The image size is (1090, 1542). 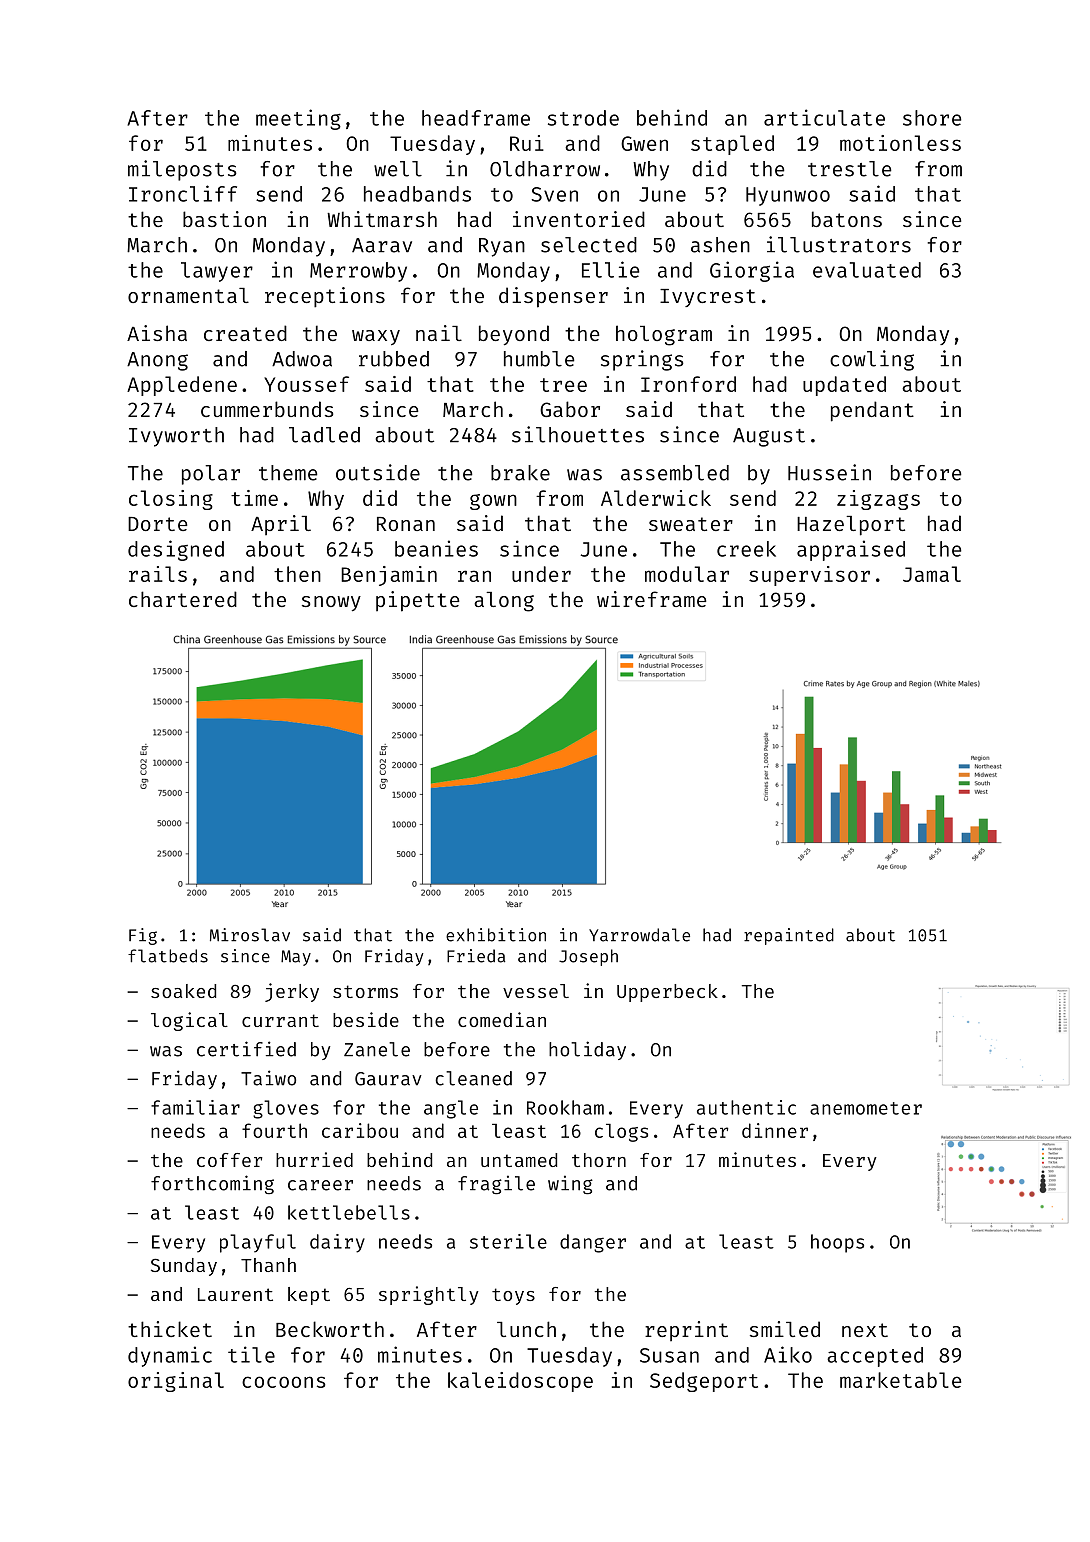 I want to click on Hussein, so click(x=829, y=472).
